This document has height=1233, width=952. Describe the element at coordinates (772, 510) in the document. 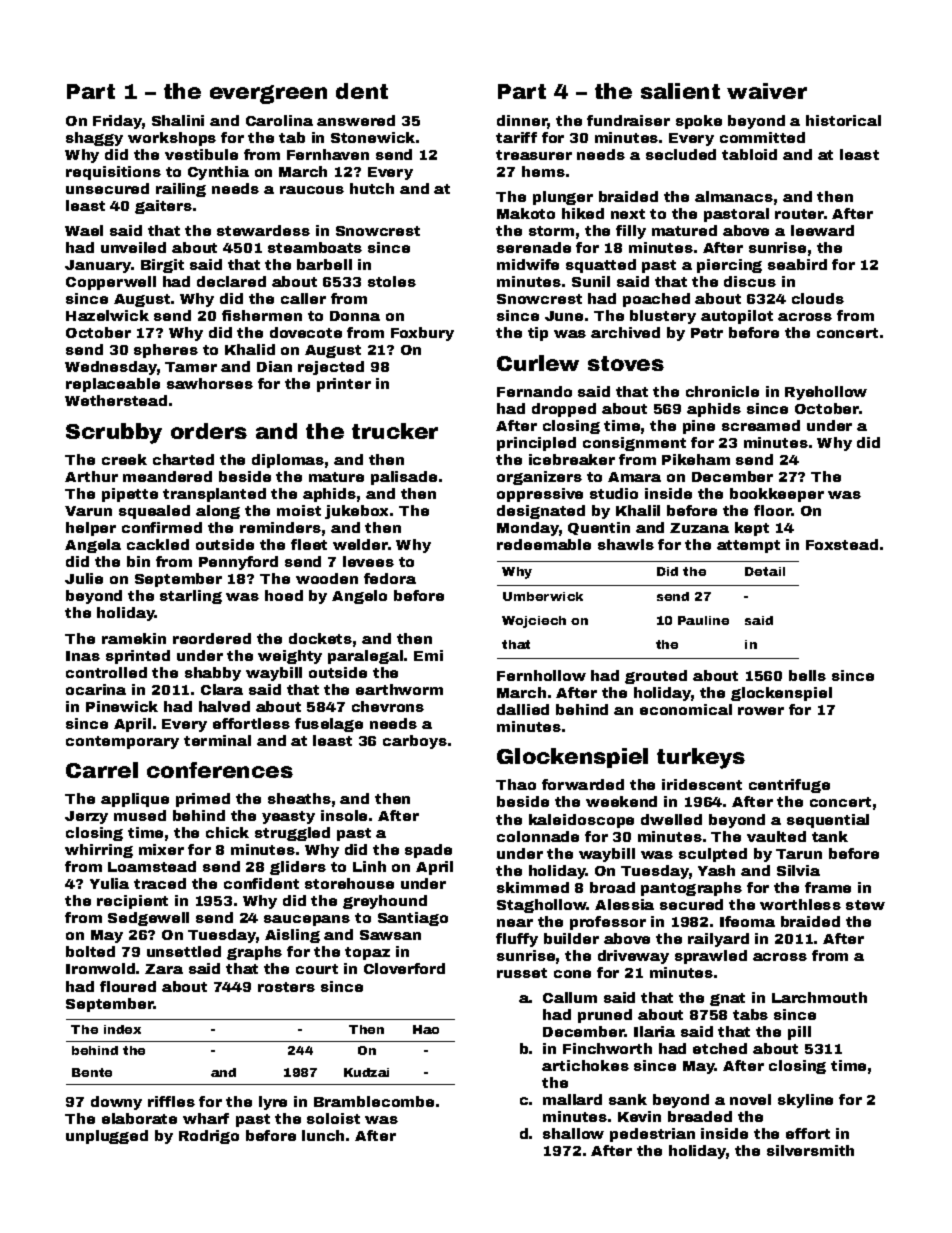

I see `floor` at that location.
